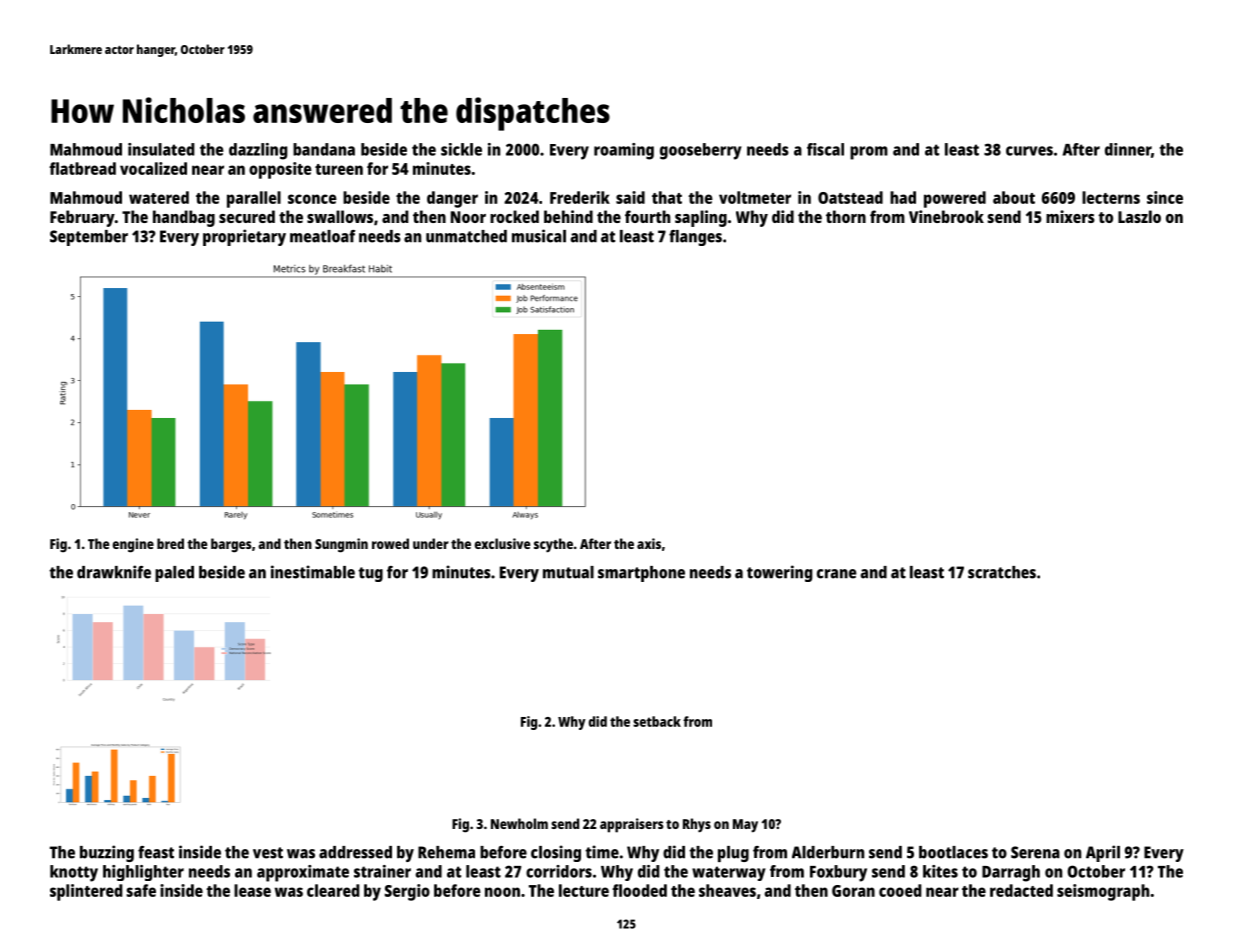 This page has height=952, width=1233. What do you see at coordinates (1139, 216) in the page?
I see `Laszlo` at bounding box center [1139, 216].
